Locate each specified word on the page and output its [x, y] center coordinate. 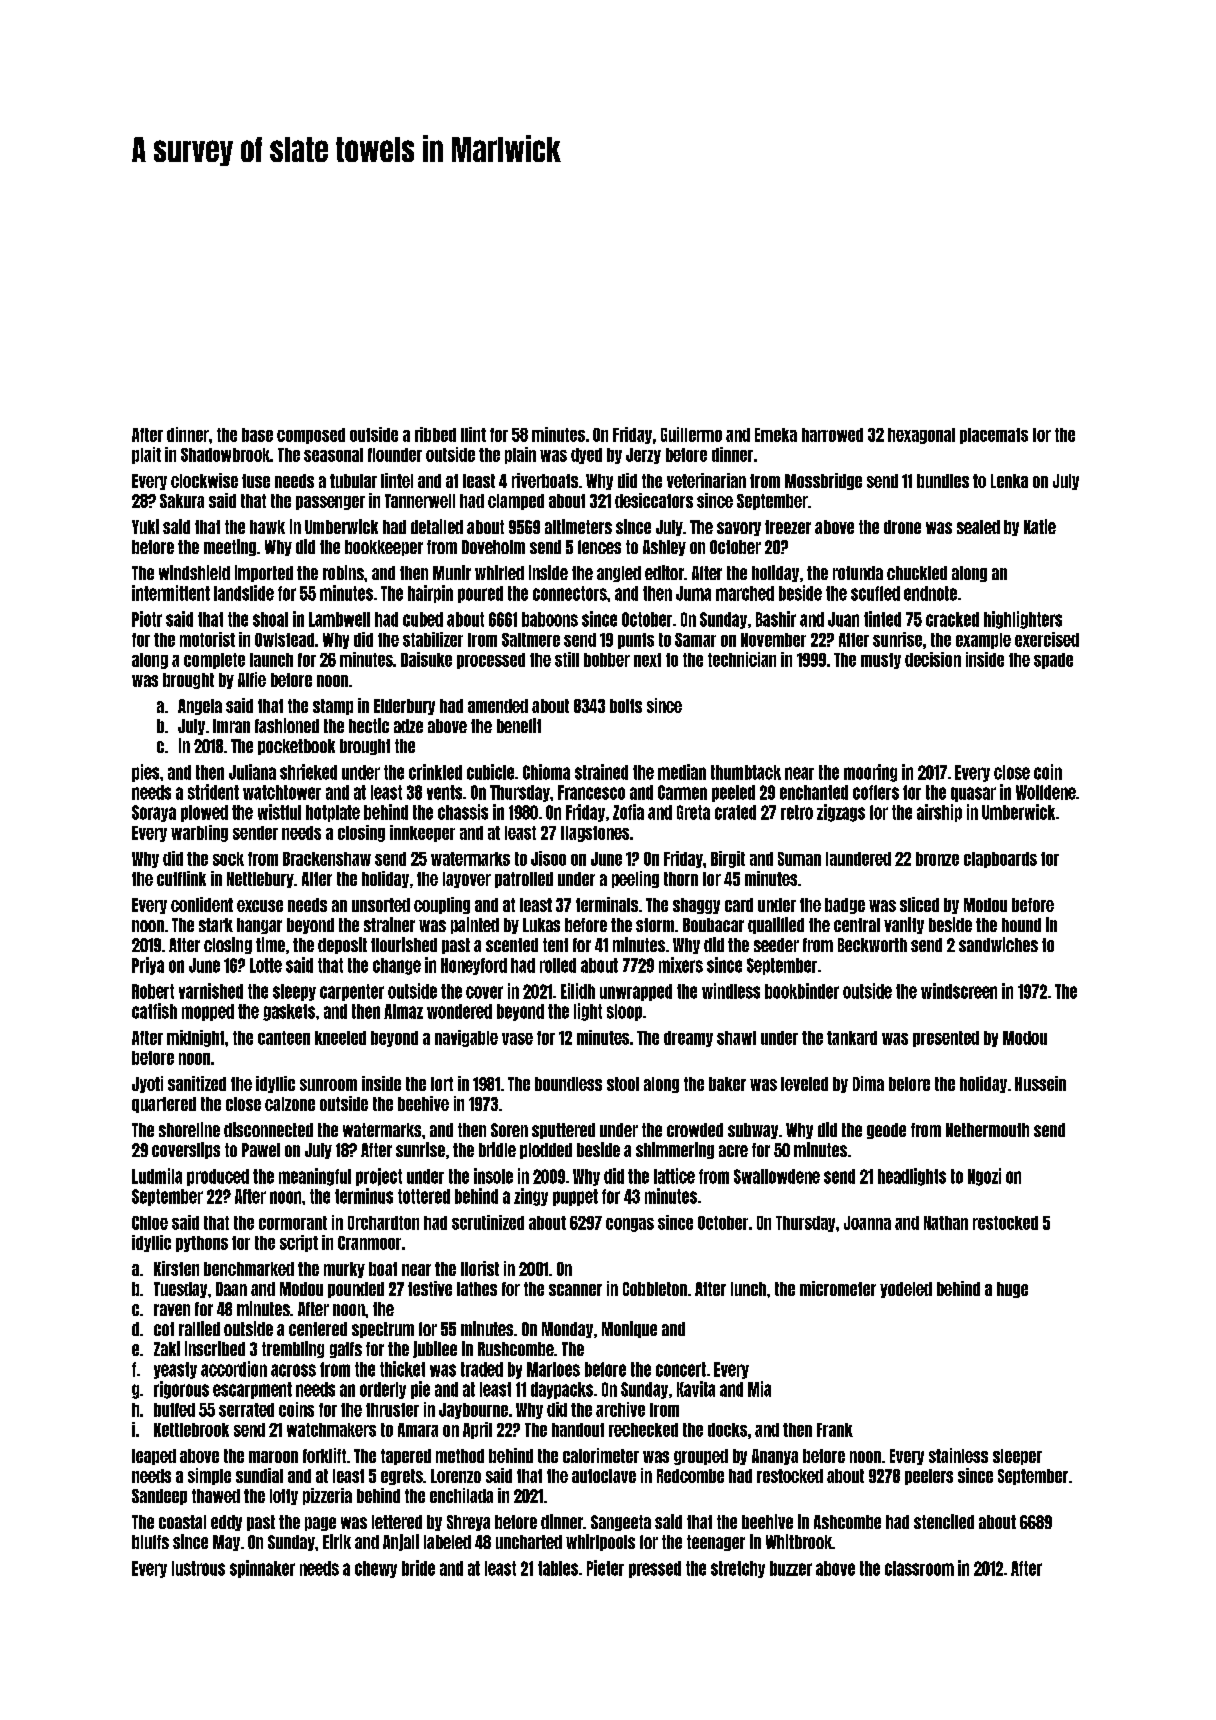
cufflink [181, 878]
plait [146, 455]
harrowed [832, 435]
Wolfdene [1046, 792]
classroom [919, 1568]
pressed [655, 1569]
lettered [397, 1522]
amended [498, 706]
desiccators [654, 500]
